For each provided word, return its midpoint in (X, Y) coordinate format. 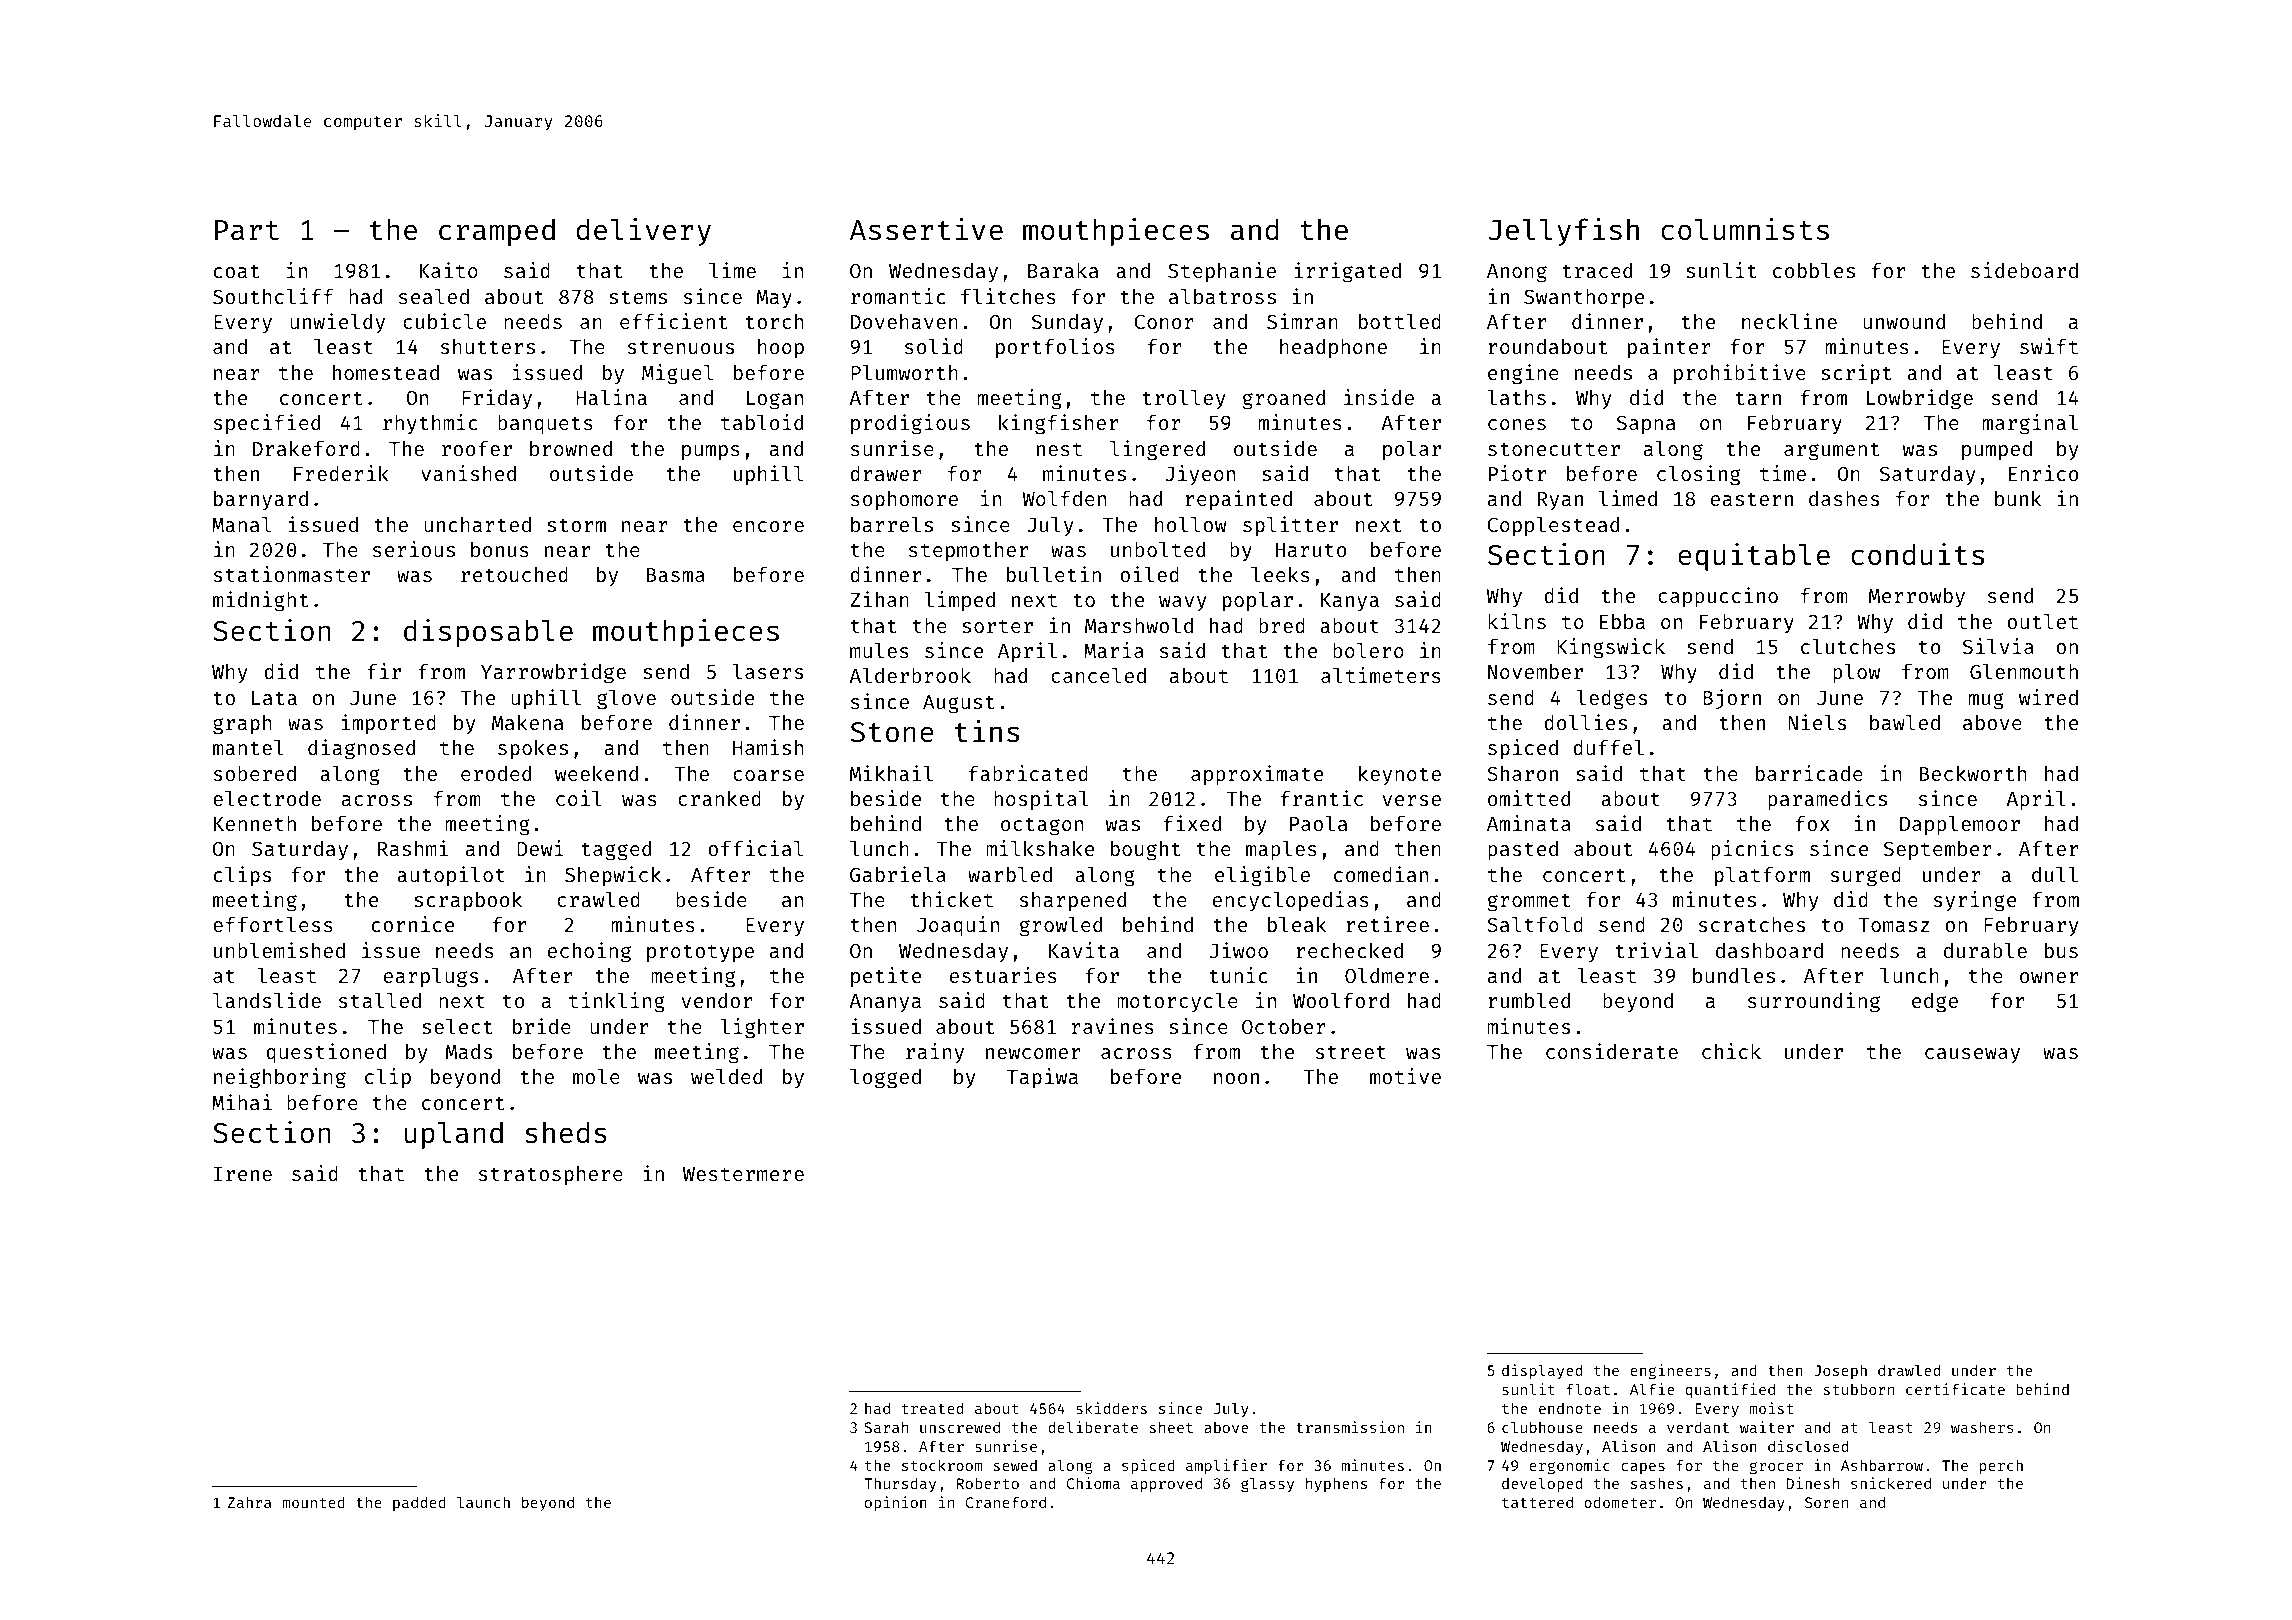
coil (579, 798)
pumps (711, 453)
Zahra (249, 1502)
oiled (1149, 574)
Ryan (1560, 501)
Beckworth (1973, 773)
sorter (997, 626)
